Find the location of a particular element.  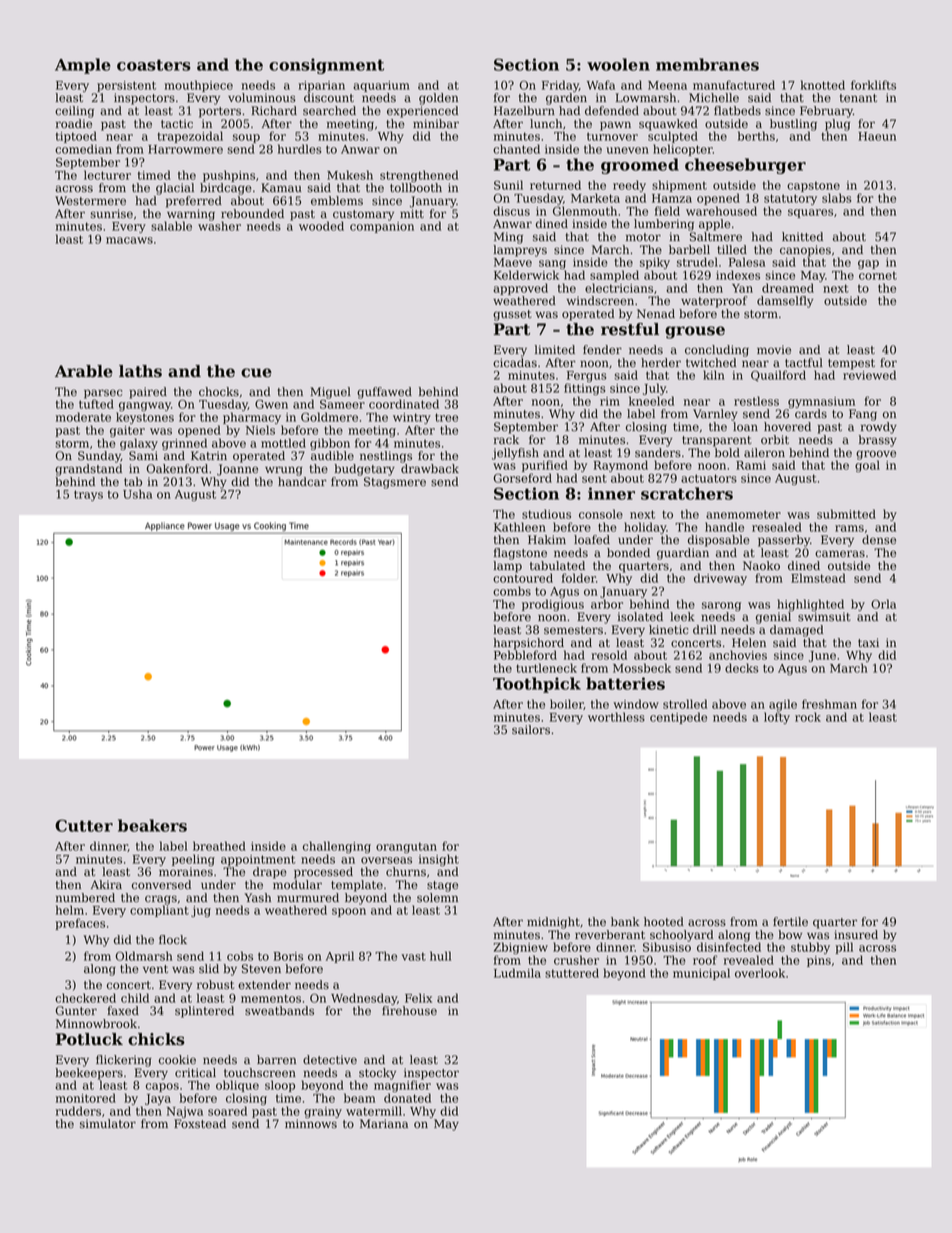

Foxstead is located at coordinates (200, 1124).
